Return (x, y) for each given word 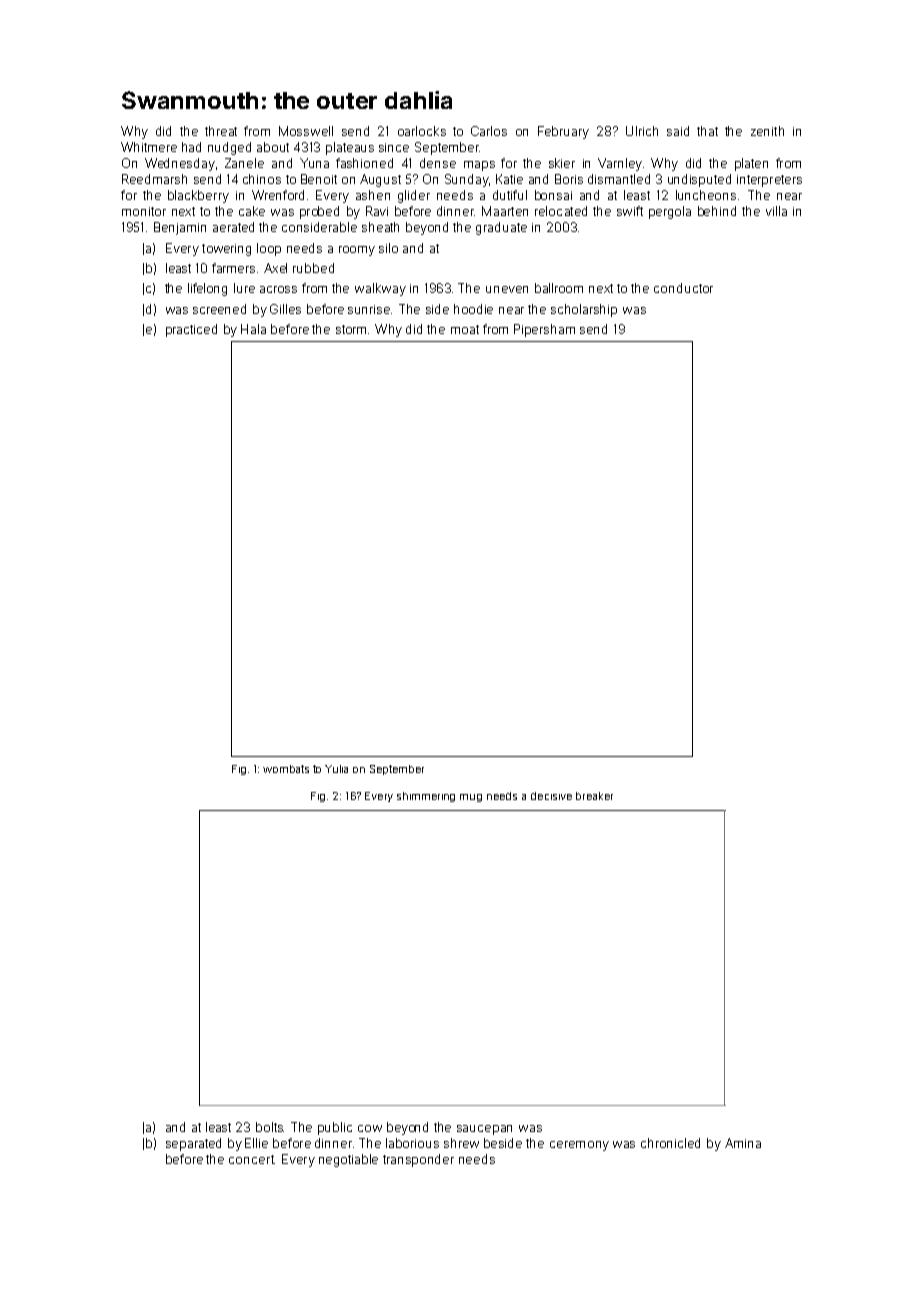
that (707, 131)
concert (251, 1159)
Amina (743, 1143)
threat (221, 131)
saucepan (484, 1130)
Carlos (489, 131)
